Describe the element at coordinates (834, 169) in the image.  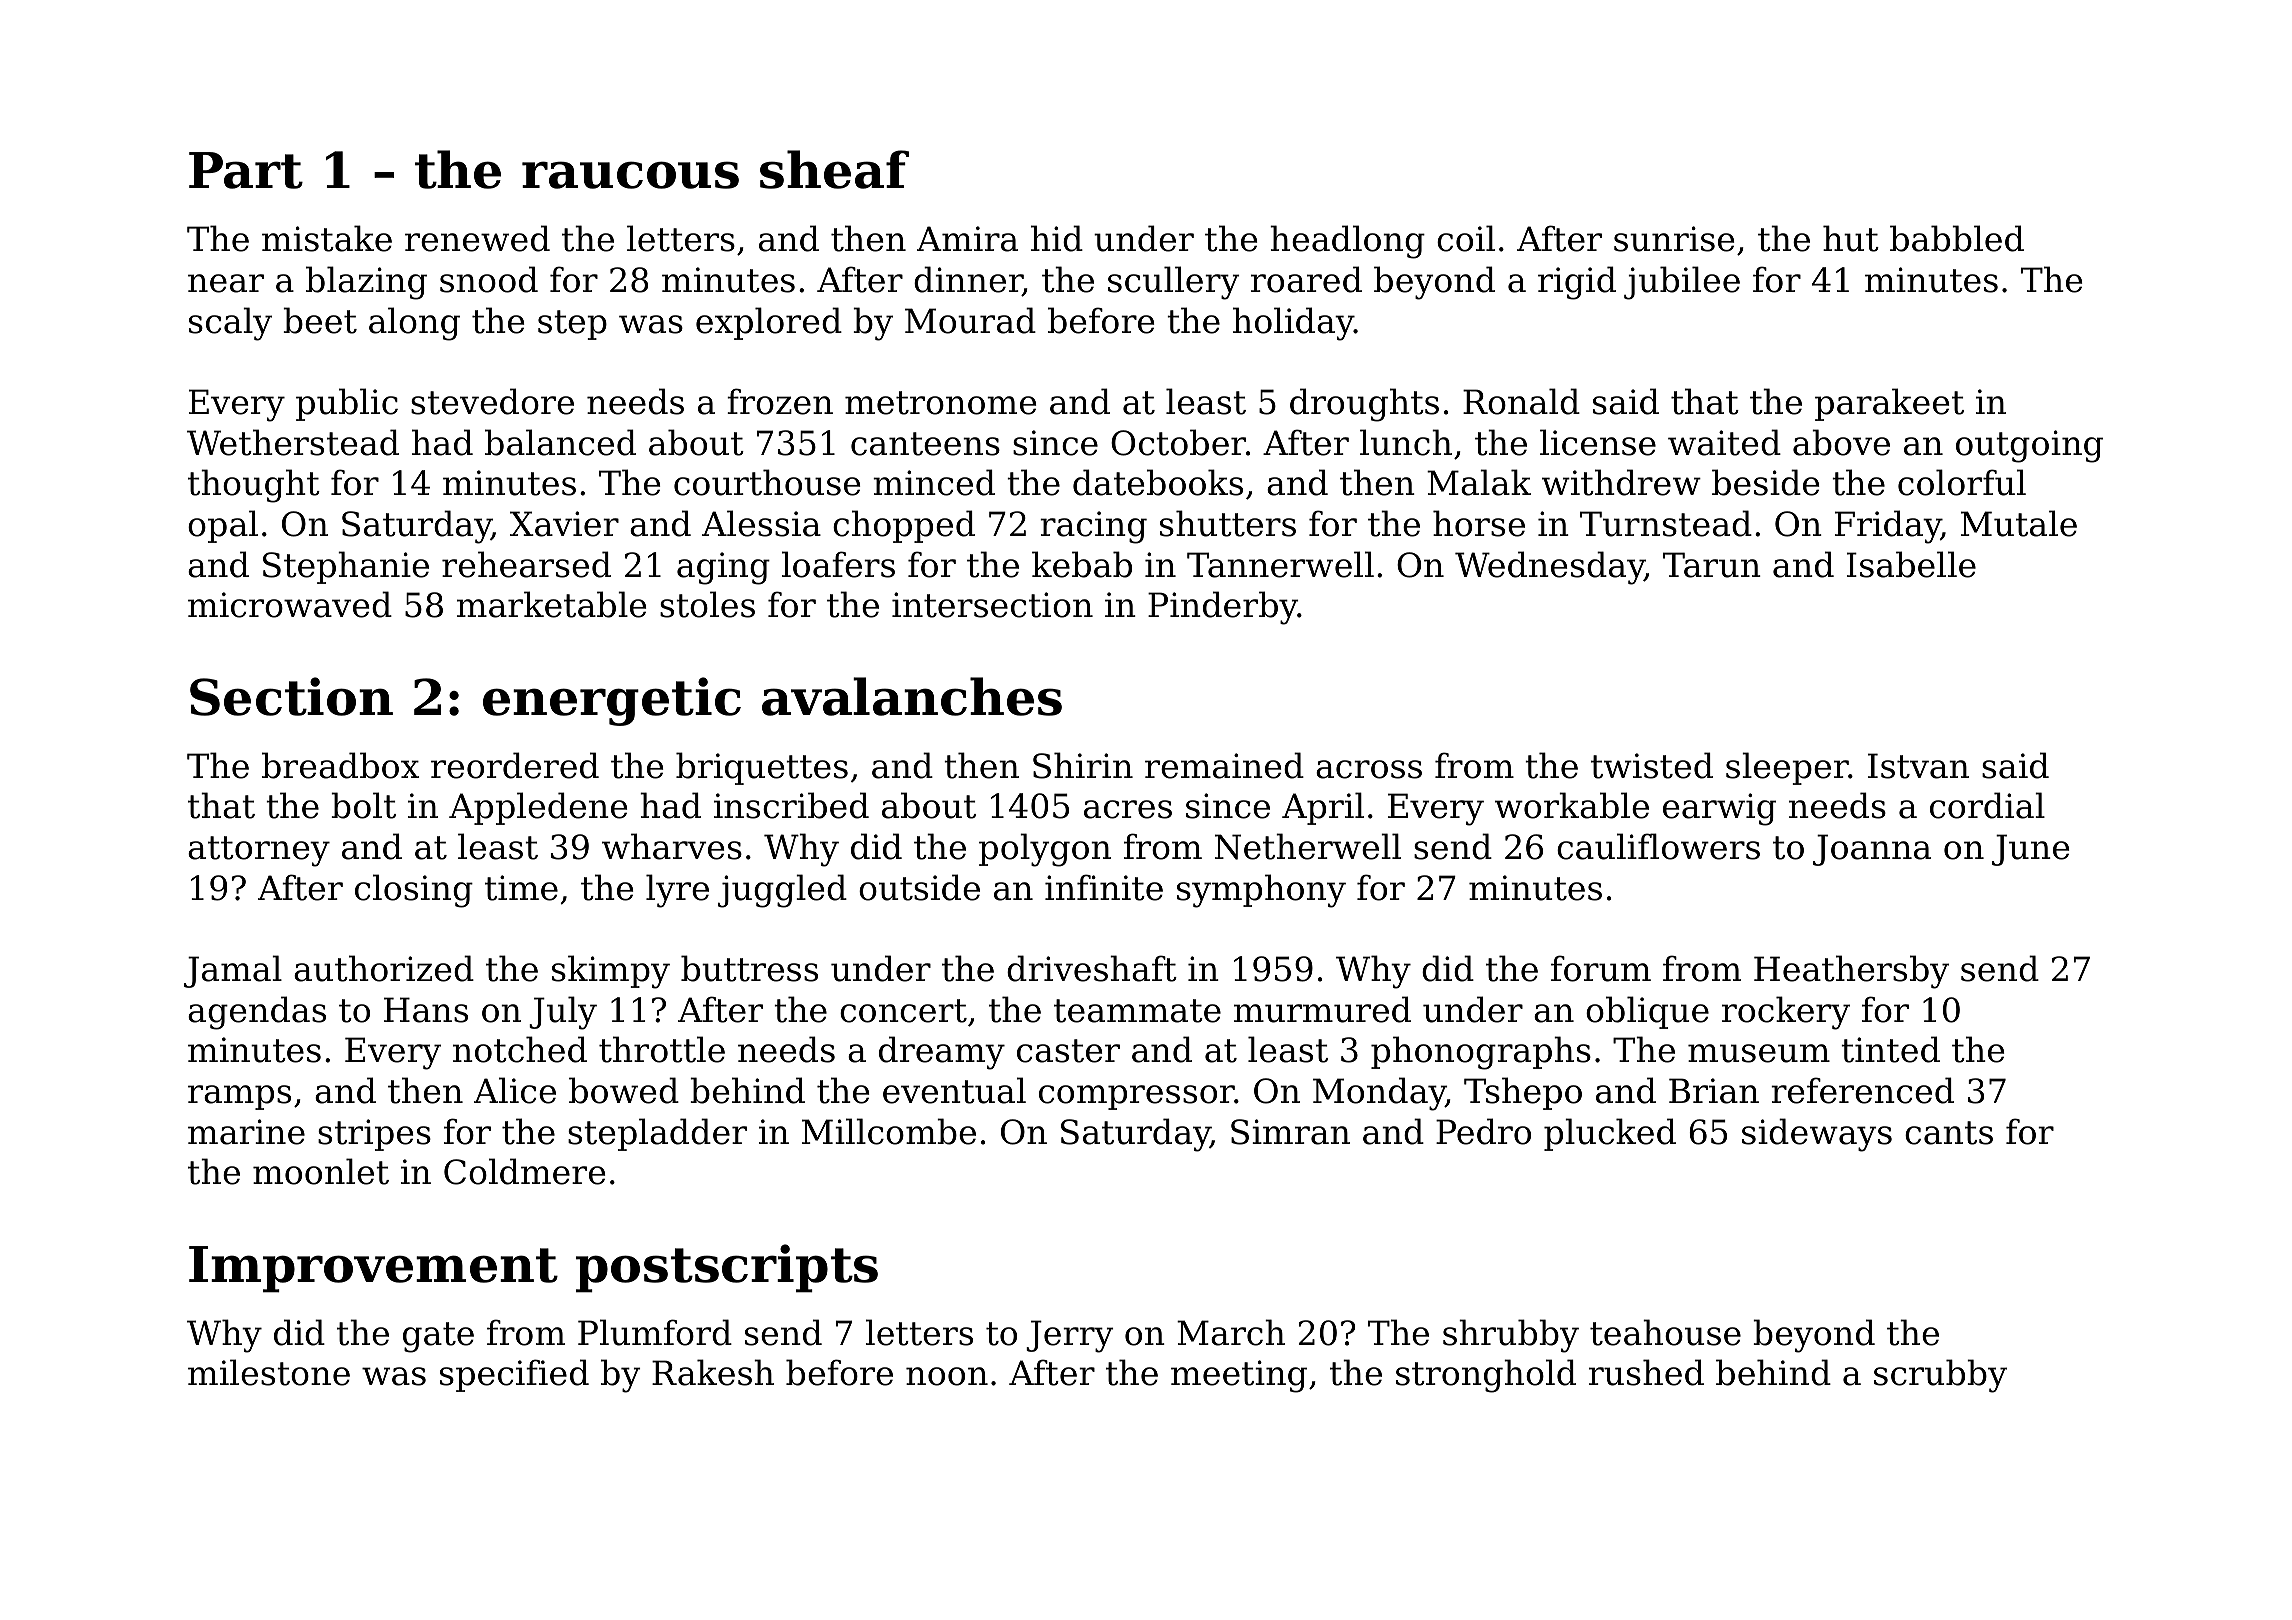
I see `sheaf` at that location.
